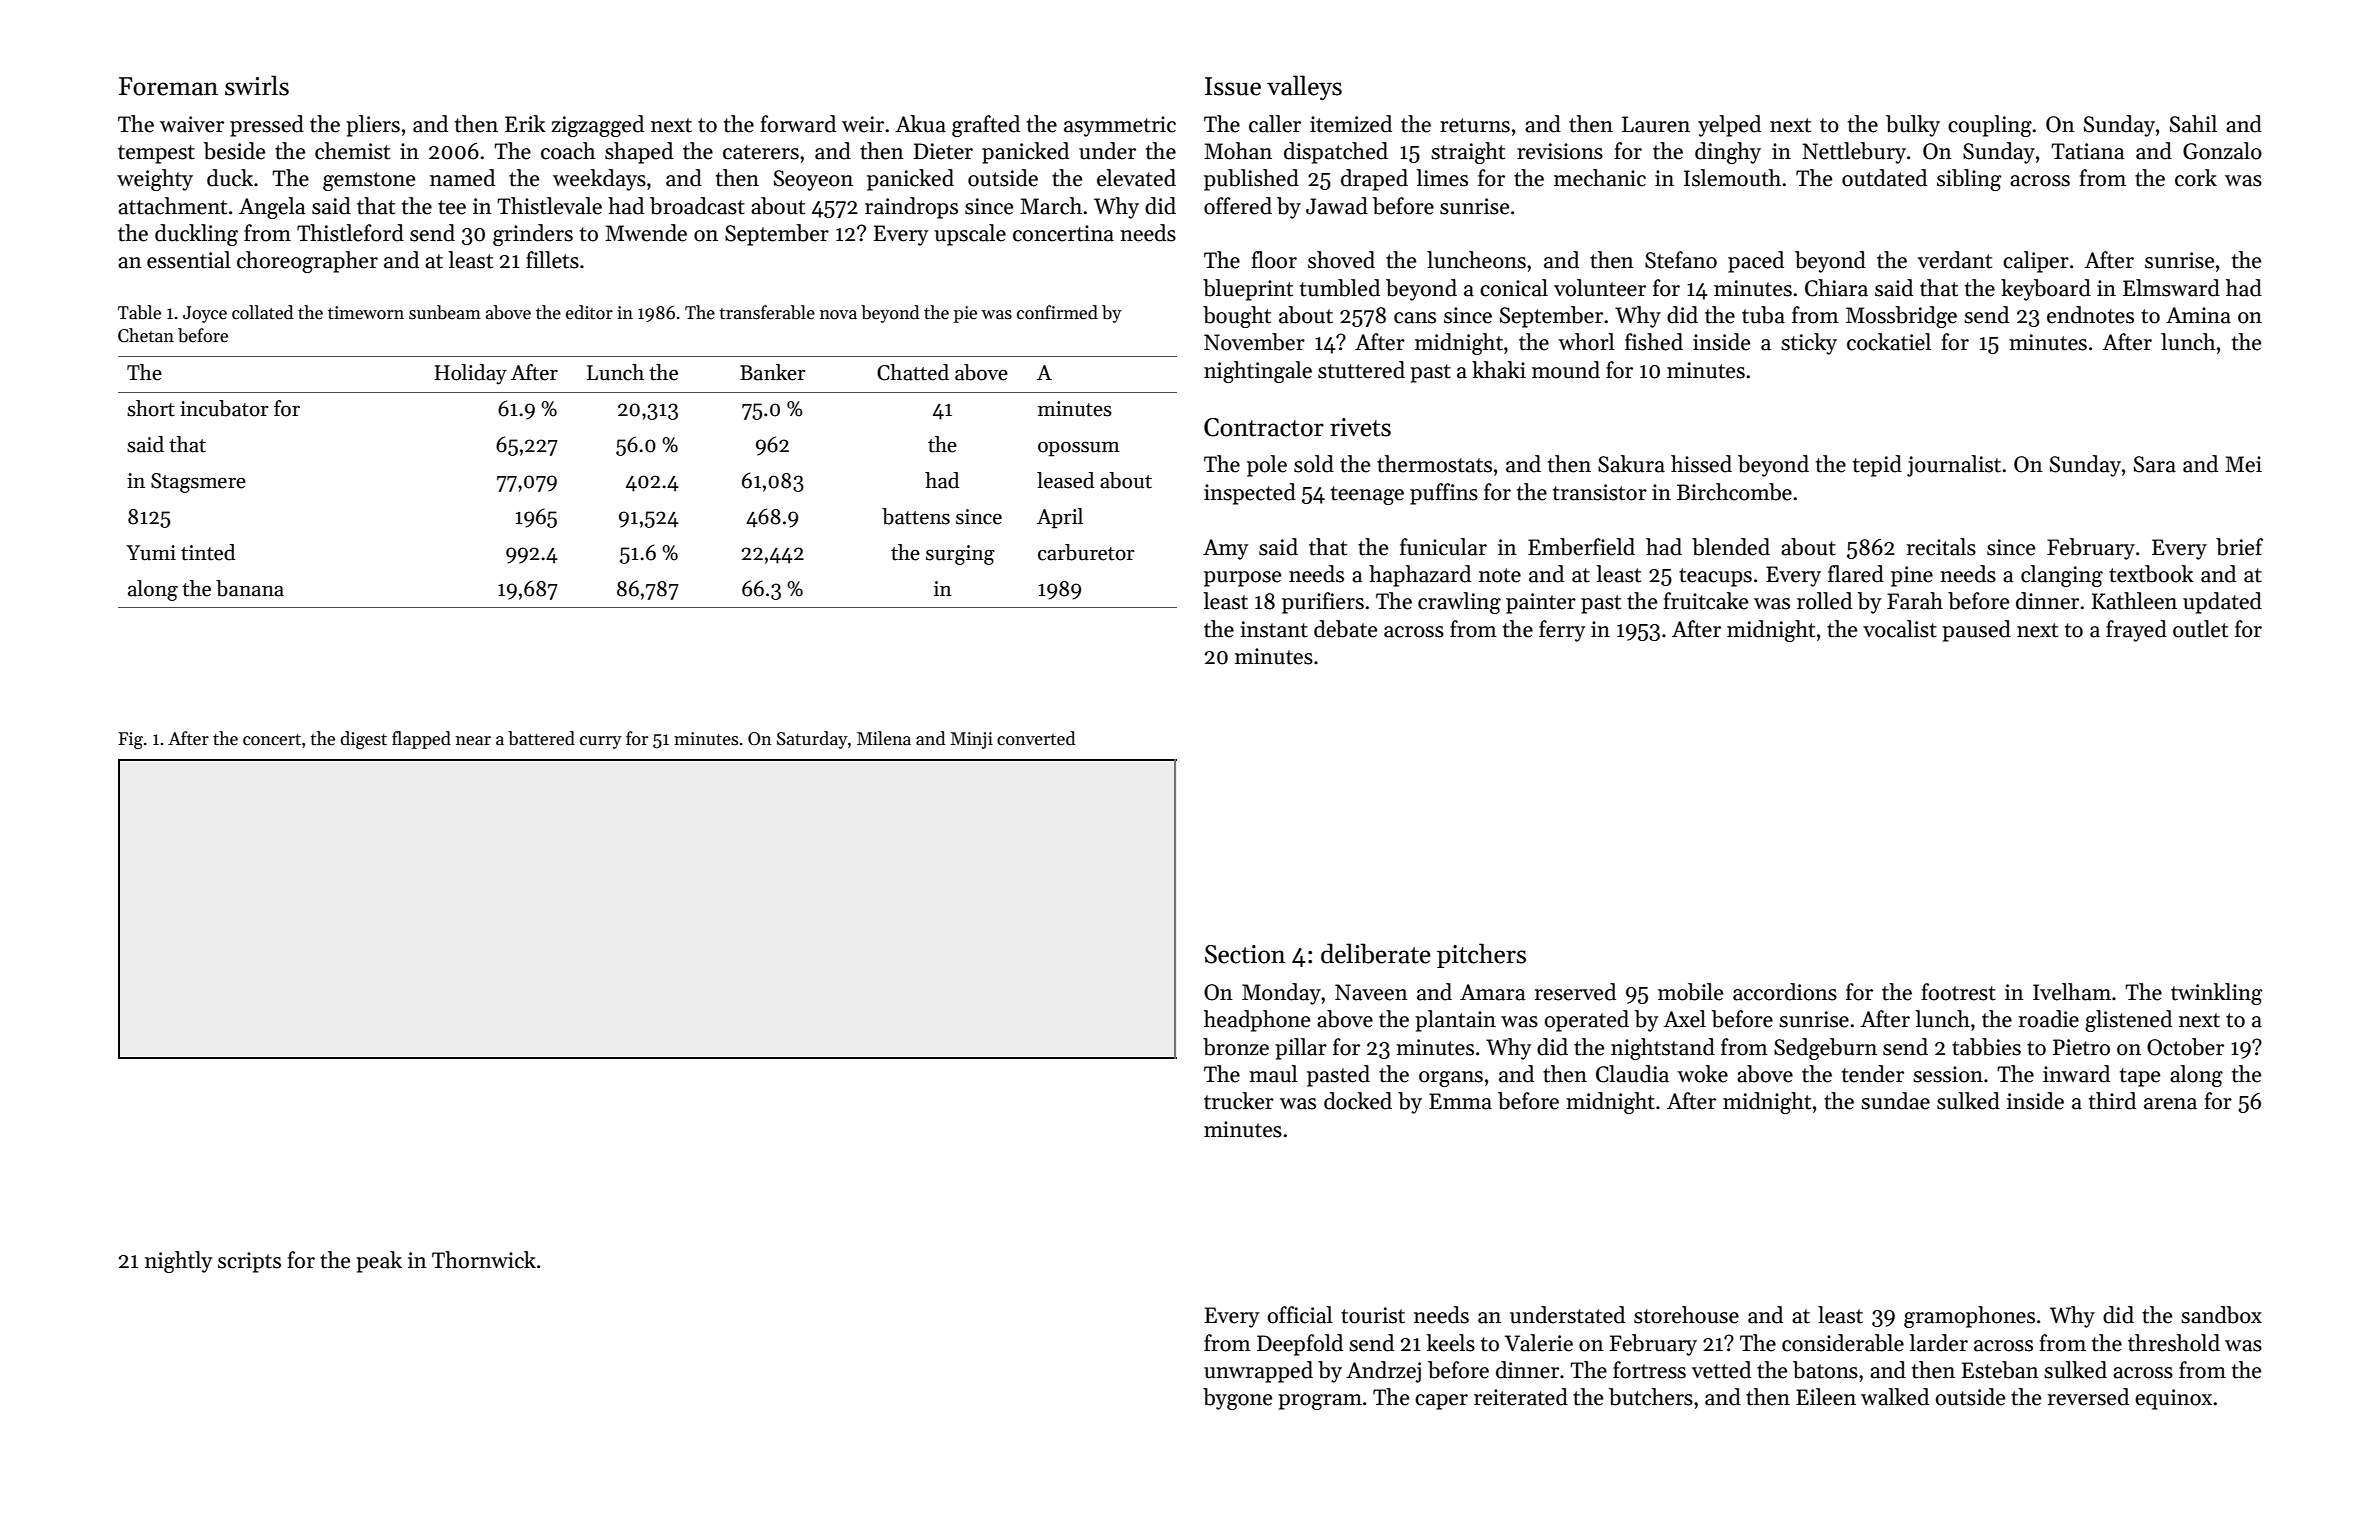 This screenshot has width=2380, height=1540. Describe the element at coordinates (250, 588) in the screenshot. I see `banana` at that location.
